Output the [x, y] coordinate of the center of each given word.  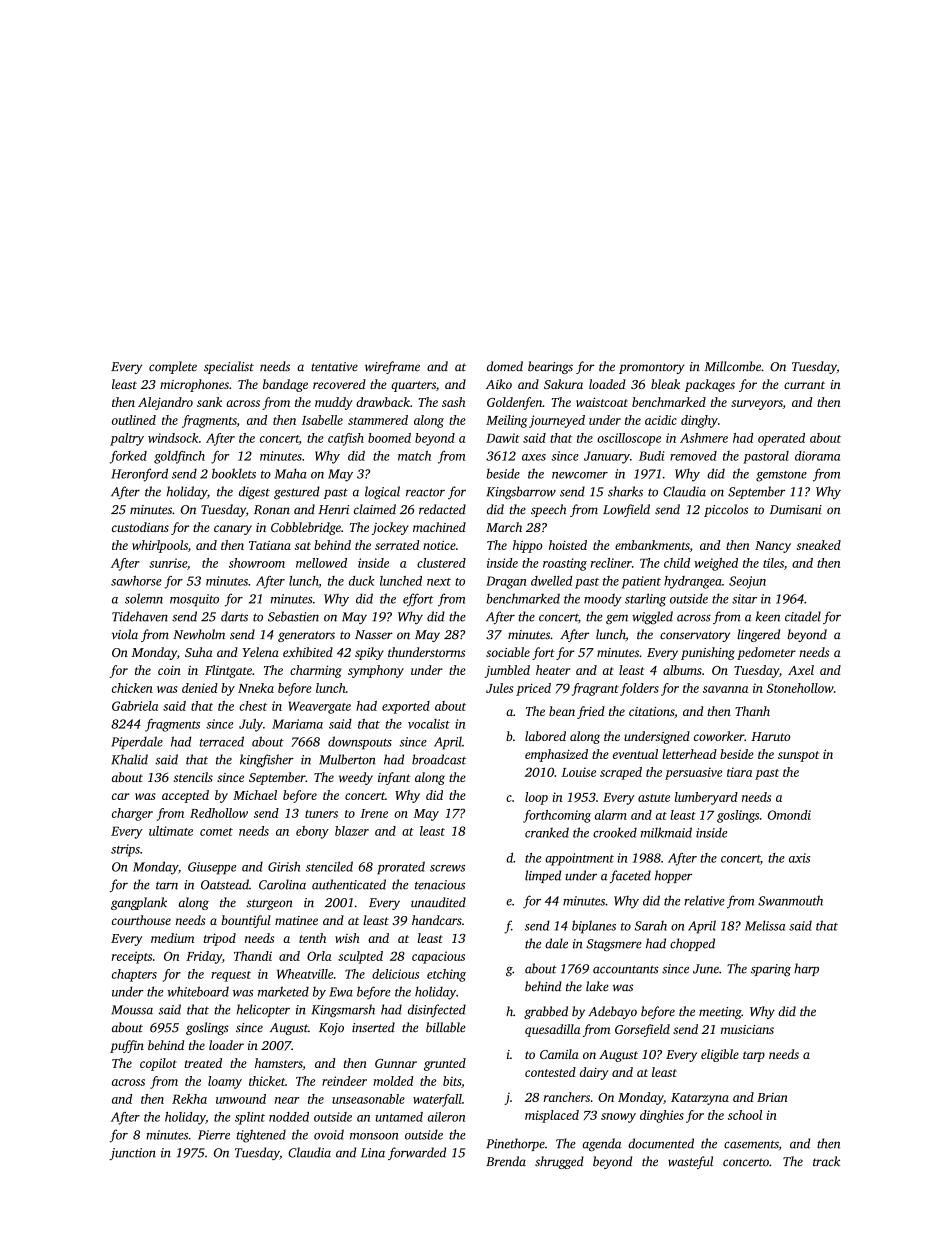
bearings [550, 367]
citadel [803, 616]
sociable [508, 652]
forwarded [417, 1153]
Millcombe [732, 366]
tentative [334, 367]
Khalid [129, 759]
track [826, 1161]
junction [133, 1154]
